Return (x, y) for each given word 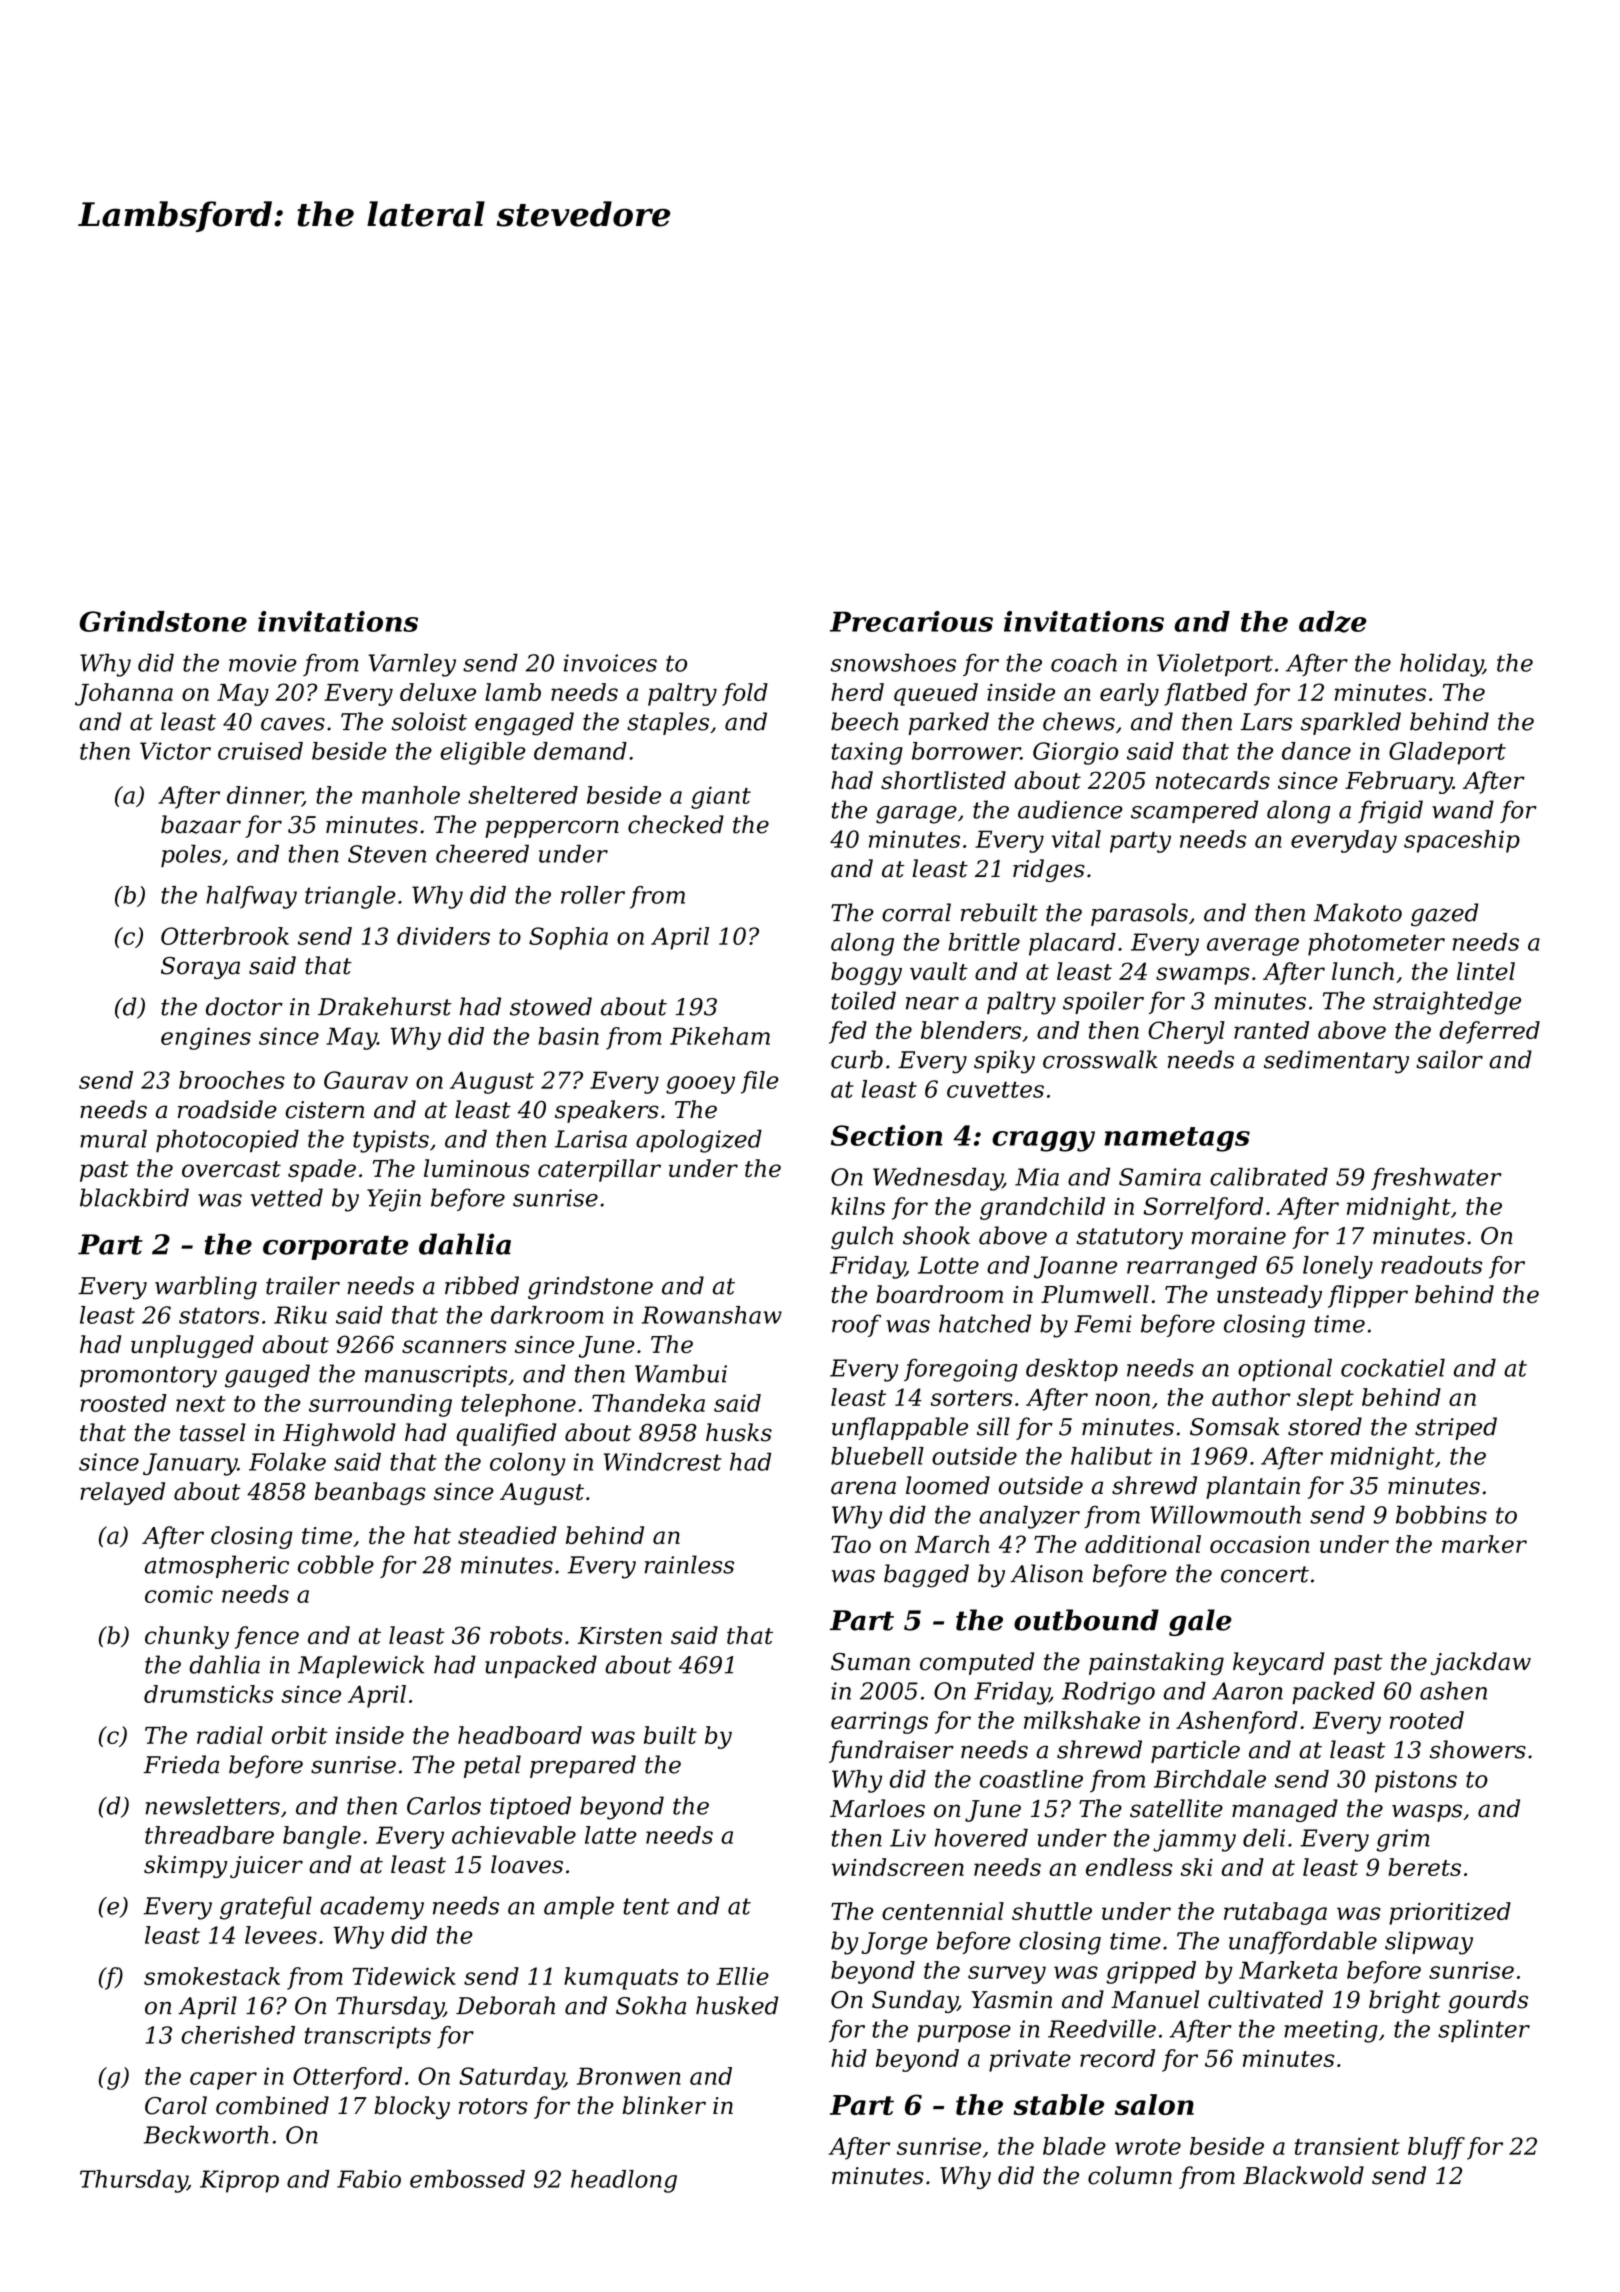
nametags (1177, 1139)
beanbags (370, 1493)
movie (263, 663)
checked (676, 824)
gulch (862, 1238)
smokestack (212, 1976)
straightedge (1447, 1003)
